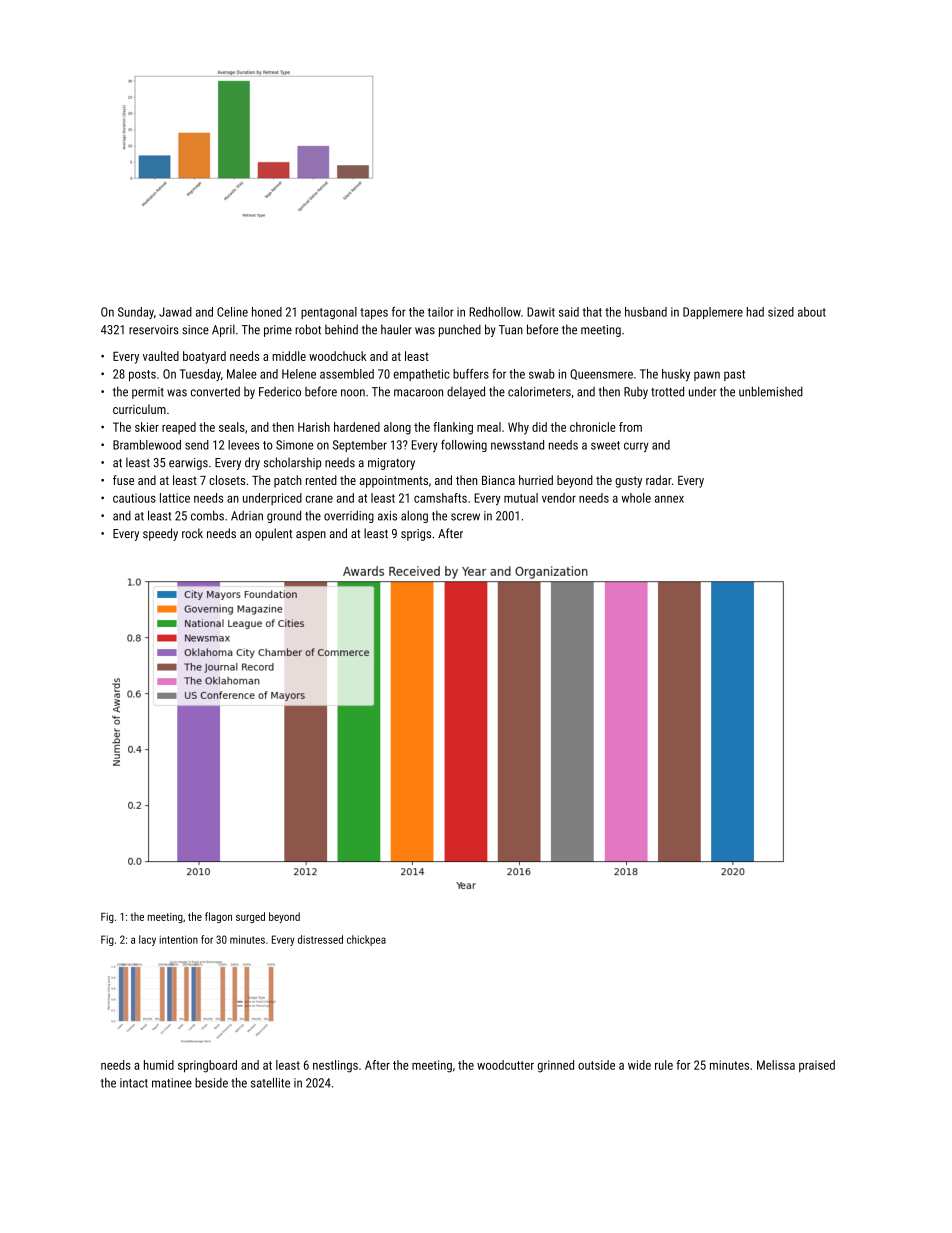  Describe the element at coordinates (232, 427) in the screenshot. I see `seals` at that location.
